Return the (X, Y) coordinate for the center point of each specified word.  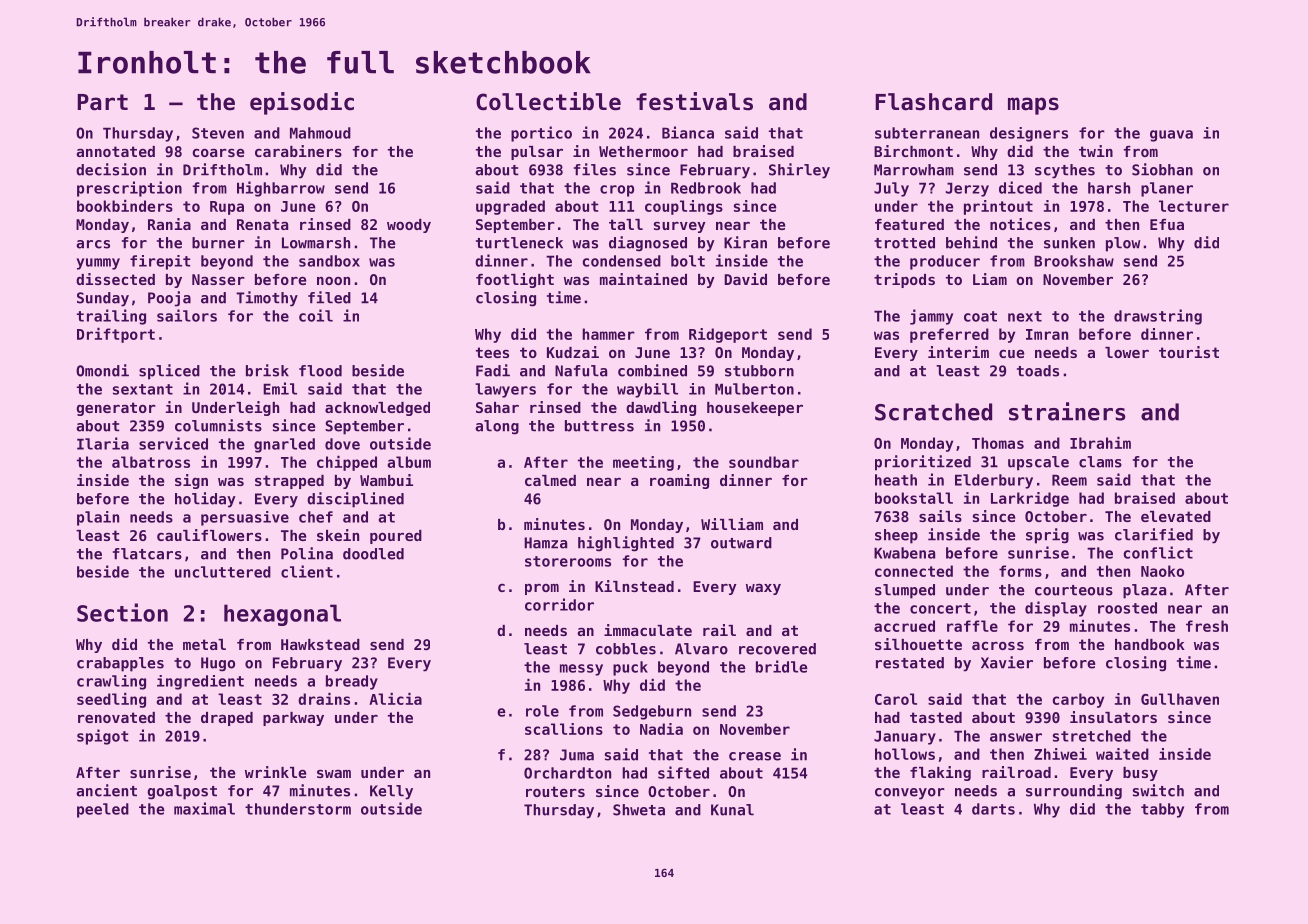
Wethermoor (643, 151)
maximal (204, 808)
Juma (577, 755)
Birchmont (913, 151)
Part (102, 102)
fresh (1207, 626)
